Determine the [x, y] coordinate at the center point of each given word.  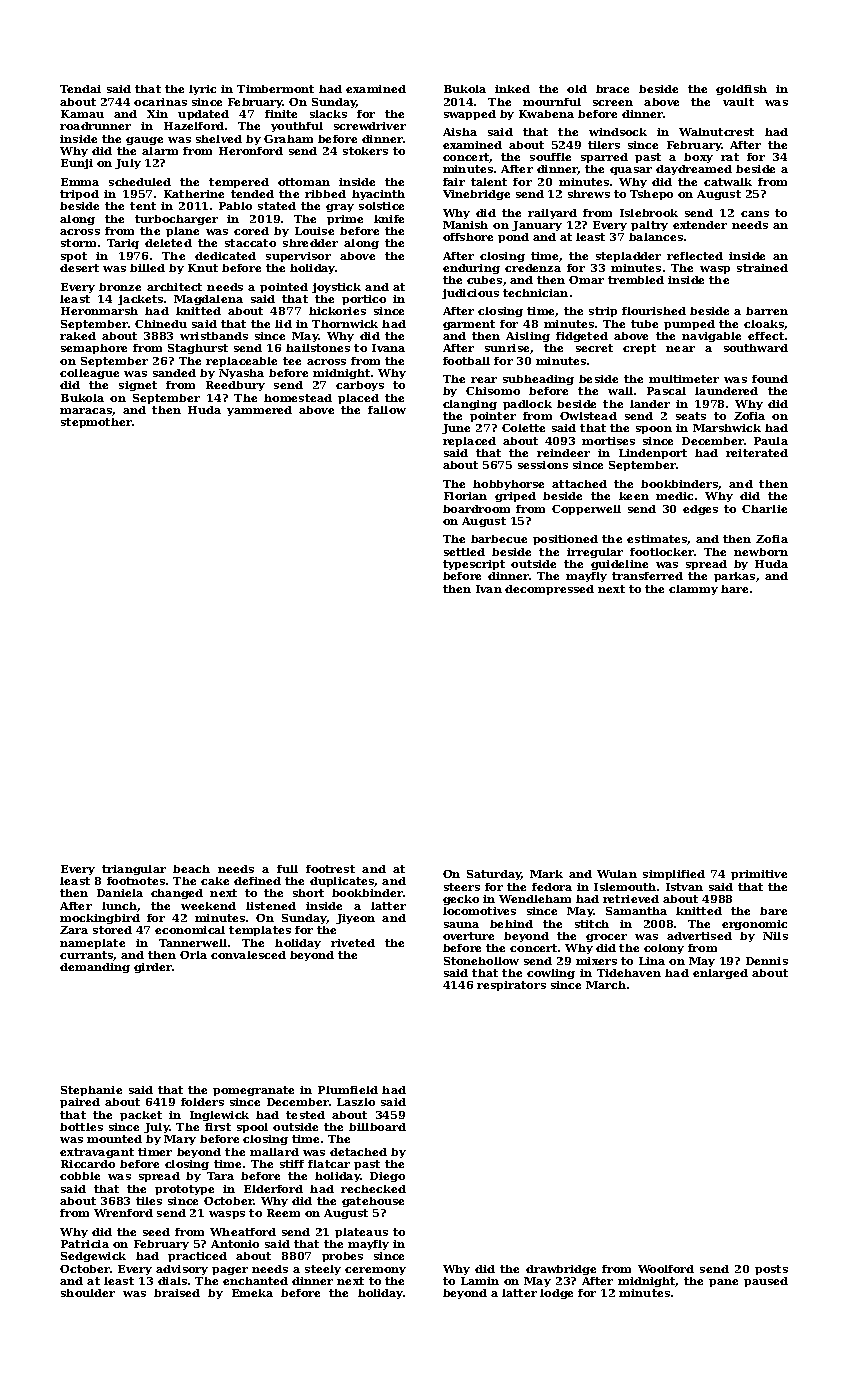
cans [755, 214]
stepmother [96, 423]
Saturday [494, 875]
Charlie [764, 509]
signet [138, 386]
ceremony [375, 1271]
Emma [80, 182]
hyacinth [378, 195]
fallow [387, 410]
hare [734, 589]
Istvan [684, 887]
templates [260, 931]
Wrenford [123, 1213]
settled [464, 552]
